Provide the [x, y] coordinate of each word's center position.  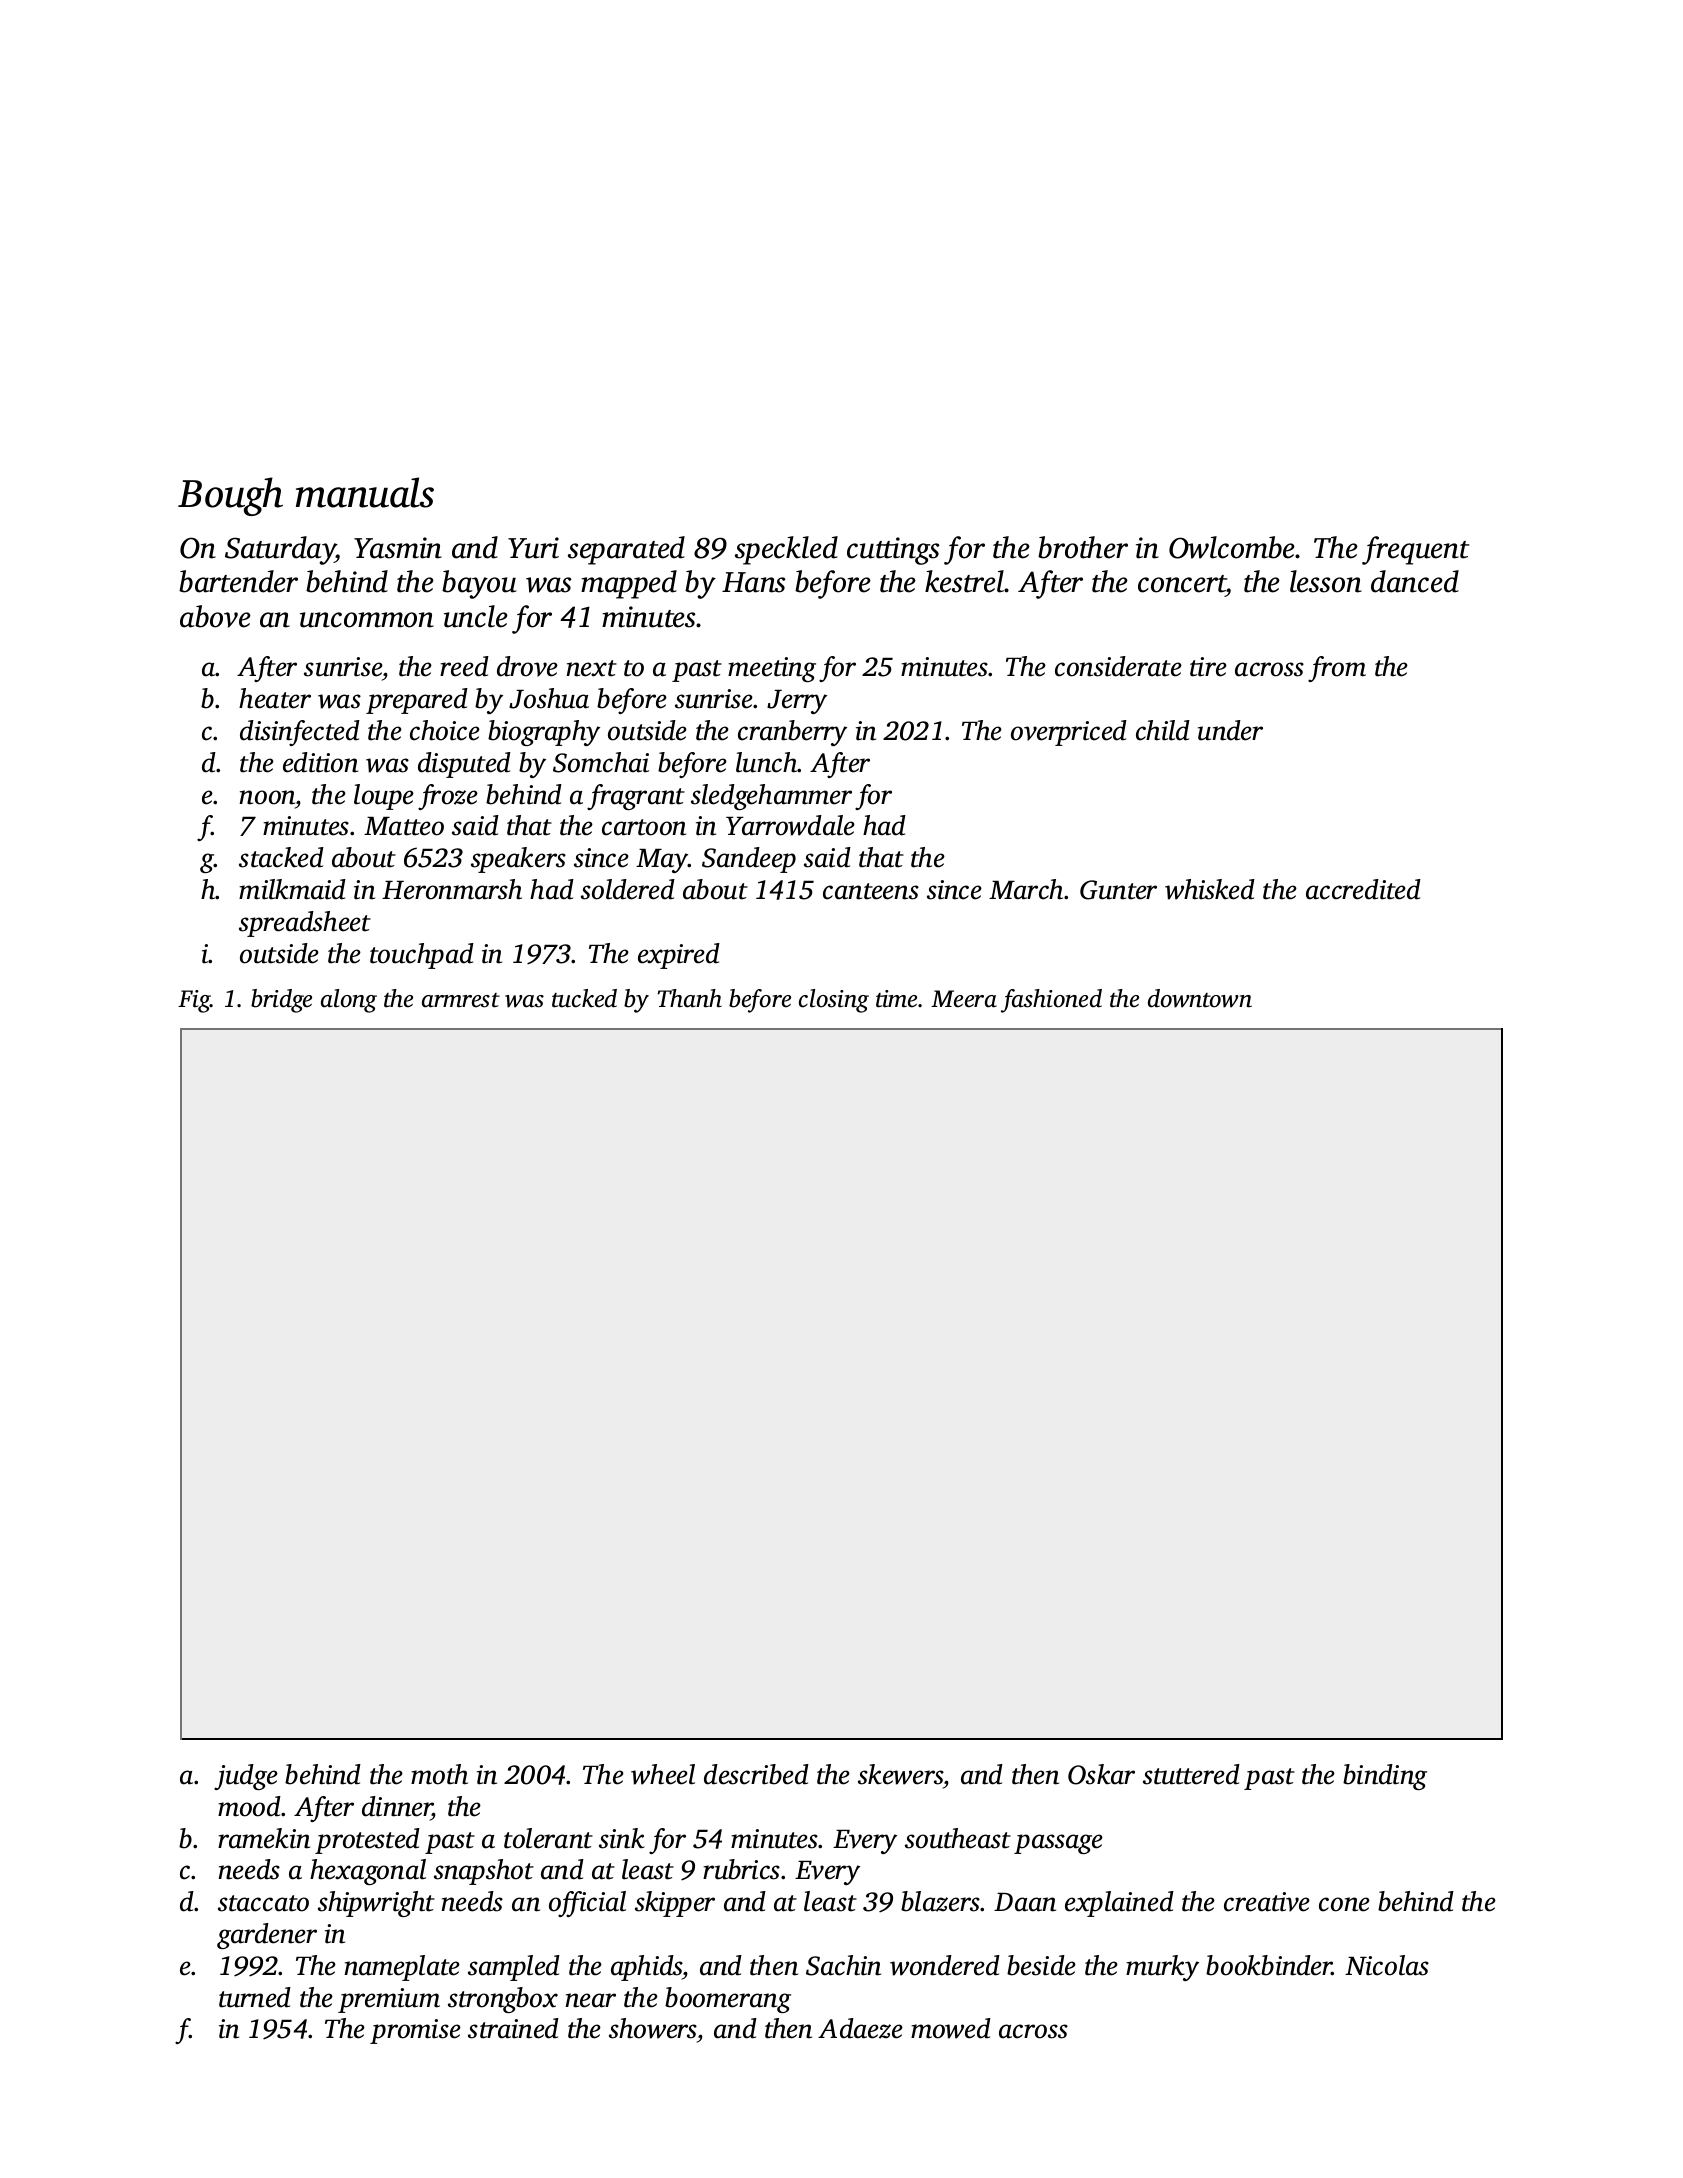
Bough [230, 496]
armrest [461, 1000]
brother [1083, 547]
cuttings [893, 551]
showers [653, 2028]
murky [1162, 1968]
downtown [1200, 998]
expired [679, 956]
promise [415, 2031]
